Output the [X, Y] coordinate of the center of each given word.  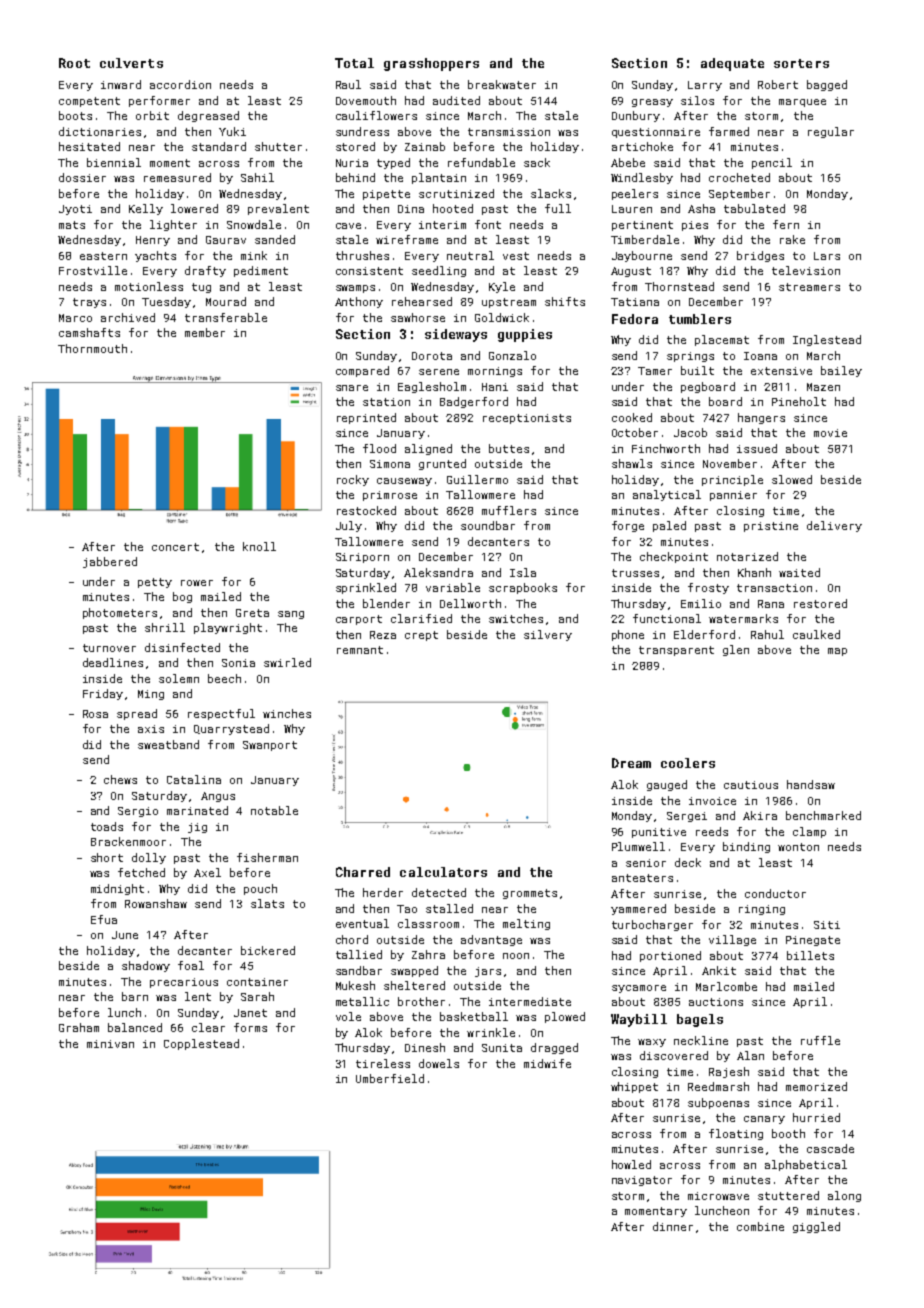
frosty [708, 588]
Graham [79, 1027]
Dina [411, 209]
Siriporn [362, 558]
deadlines [113, 662]
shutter [278, 146]
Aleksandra [438, 572]
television [806, 270]
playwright [228, 628]
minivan [110, 1044]
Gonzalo [512, 355]
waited [799, 572]
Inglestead [827, 340]
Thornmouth [92, 348]
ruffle [820, 1040]
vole [348, 1016]
